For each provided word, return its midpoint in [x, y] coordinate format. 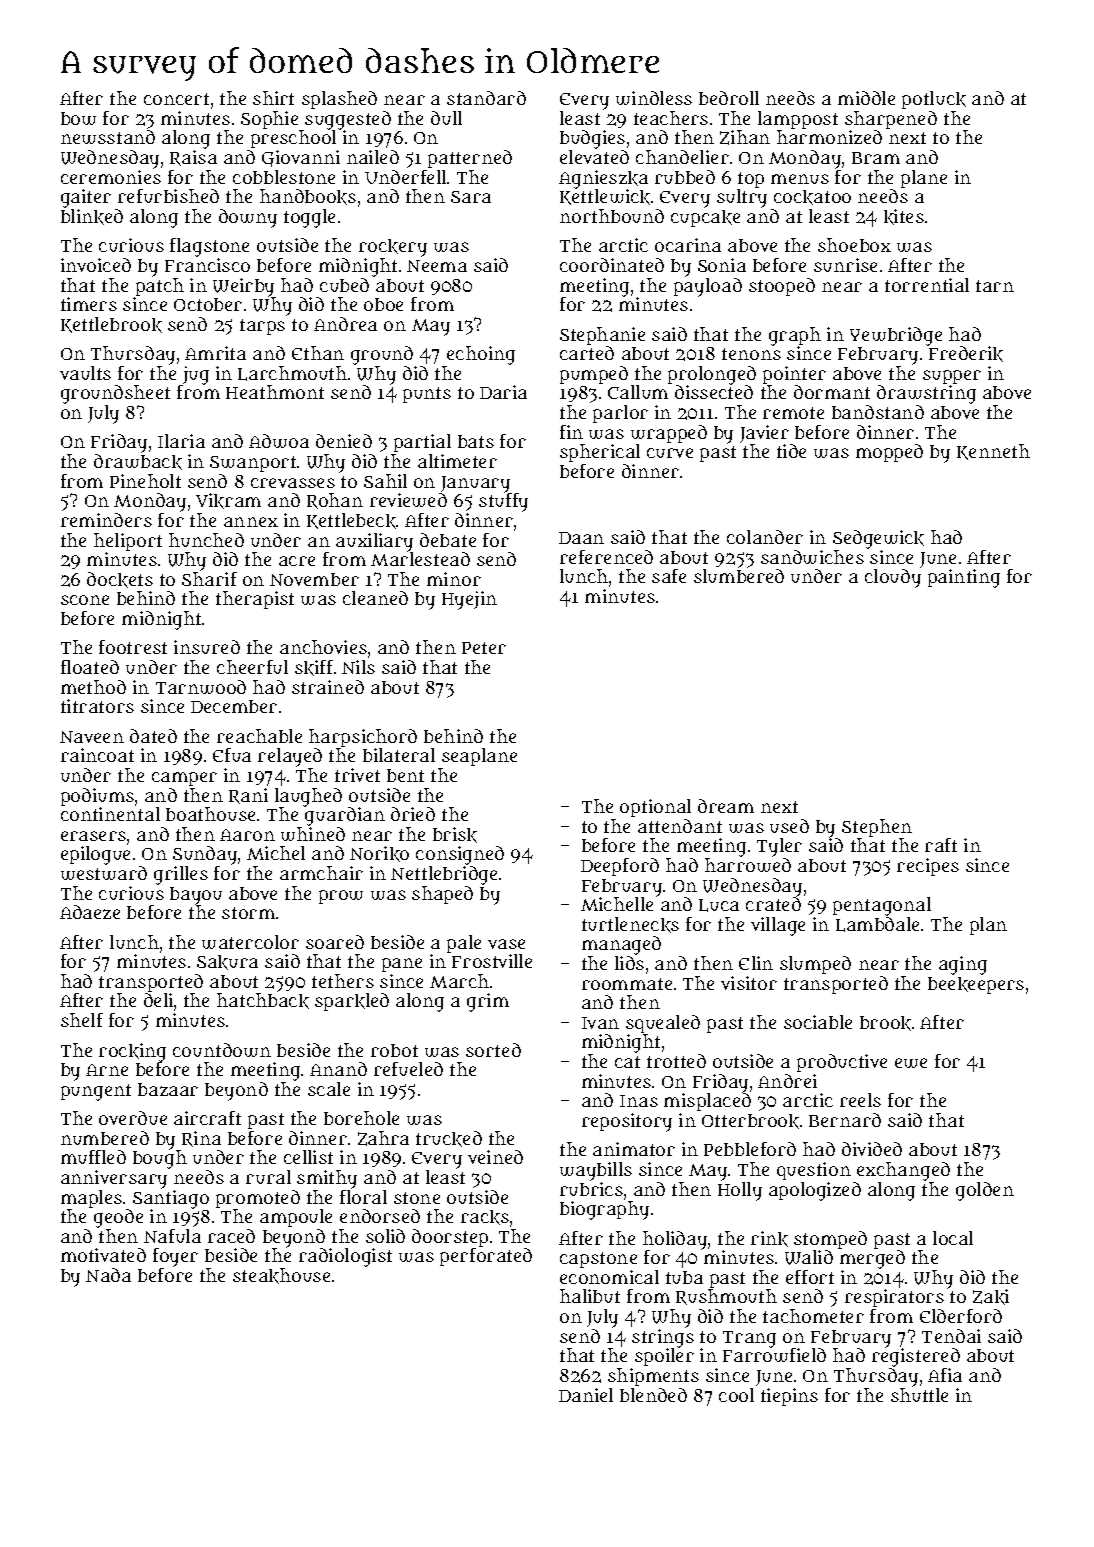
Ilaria [181, 441]
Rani [248, 796]
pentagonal [882, 906]
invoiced [96, 265]
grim [488, 1002]
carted [587, 353]
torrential [927, 285]
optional [655, 808]
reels [860, 1100]
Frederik [966, 354]
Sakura [227, 962]
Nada [108, 1275]
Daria [503, 392]
